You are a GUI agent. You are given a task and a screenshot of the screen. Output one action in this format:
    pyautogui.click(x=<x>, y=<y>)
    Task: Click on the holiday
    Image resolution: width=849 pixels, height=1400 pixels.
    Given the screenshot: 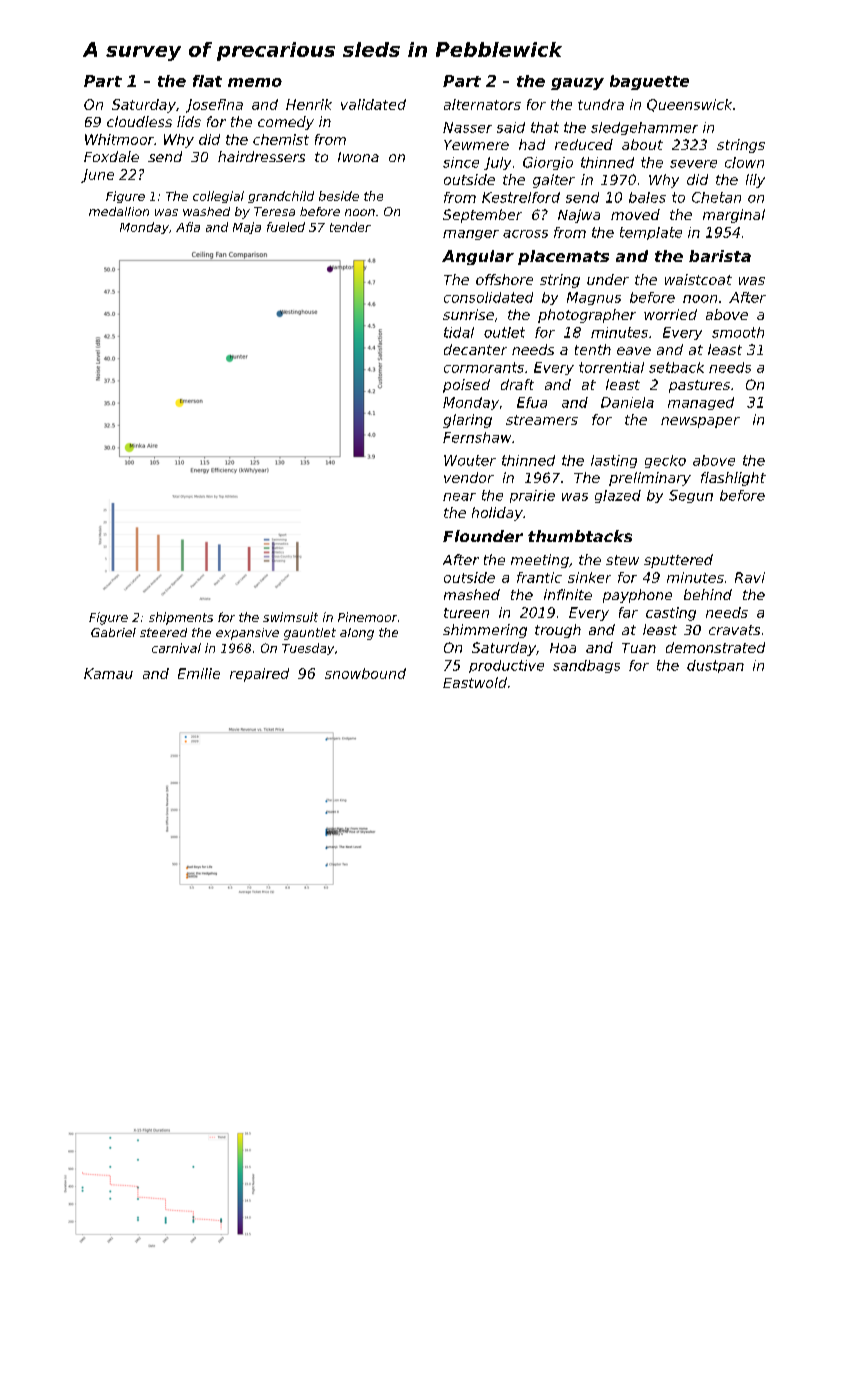 What is the action you would take?
    pyautogui.click(x=497, y=514)
